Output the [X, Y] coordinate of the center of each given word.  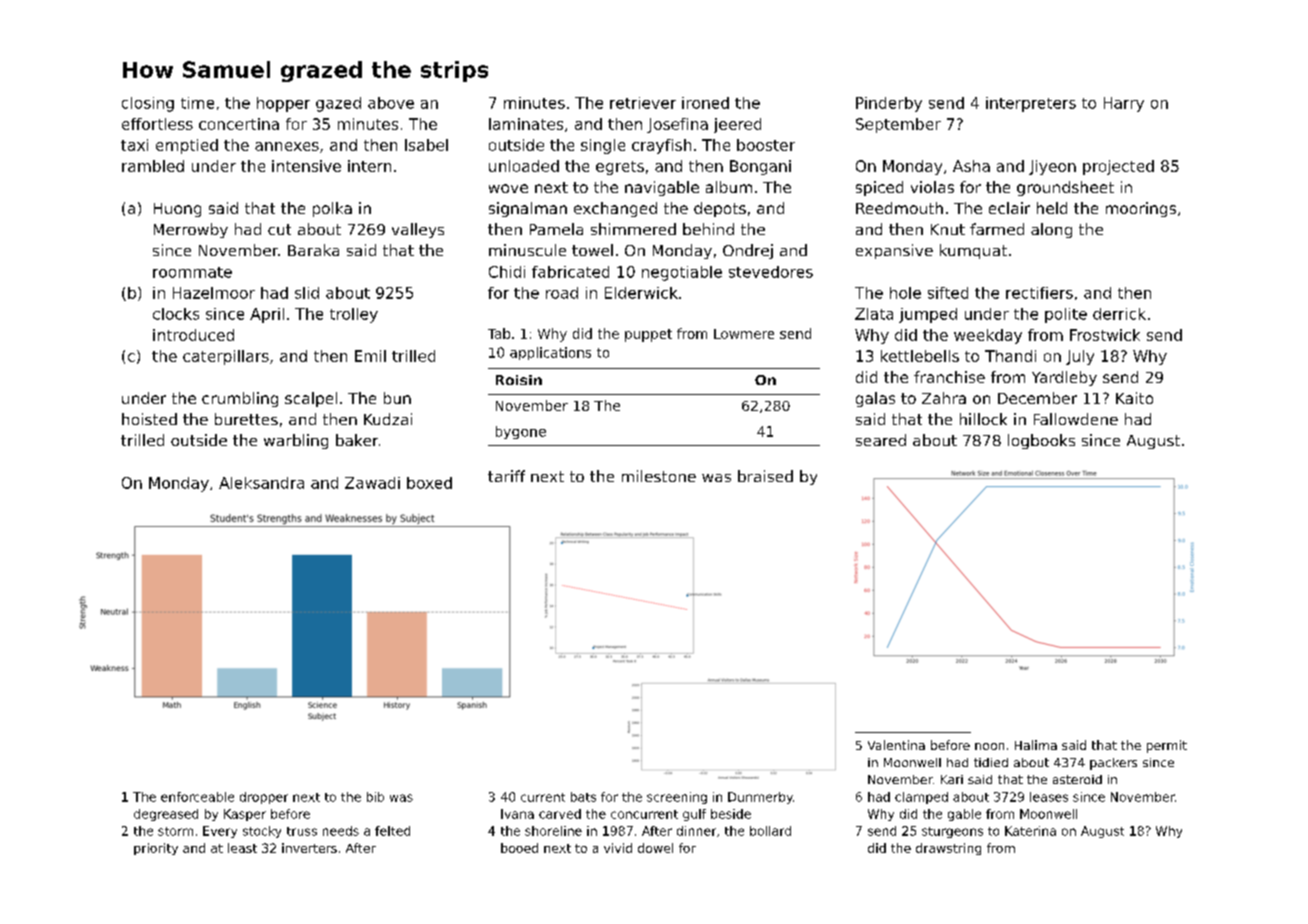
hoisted [149, 419]
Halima [1036, 745]
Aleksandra [261, 483]
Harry [1124, 104]
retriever [643, 103]
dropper [264, 798]
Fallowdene [1076, 419]
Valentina [896, 745]
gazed [338, 104]
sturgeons [952, 832]
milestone [659, 476]
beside [731, 814]
